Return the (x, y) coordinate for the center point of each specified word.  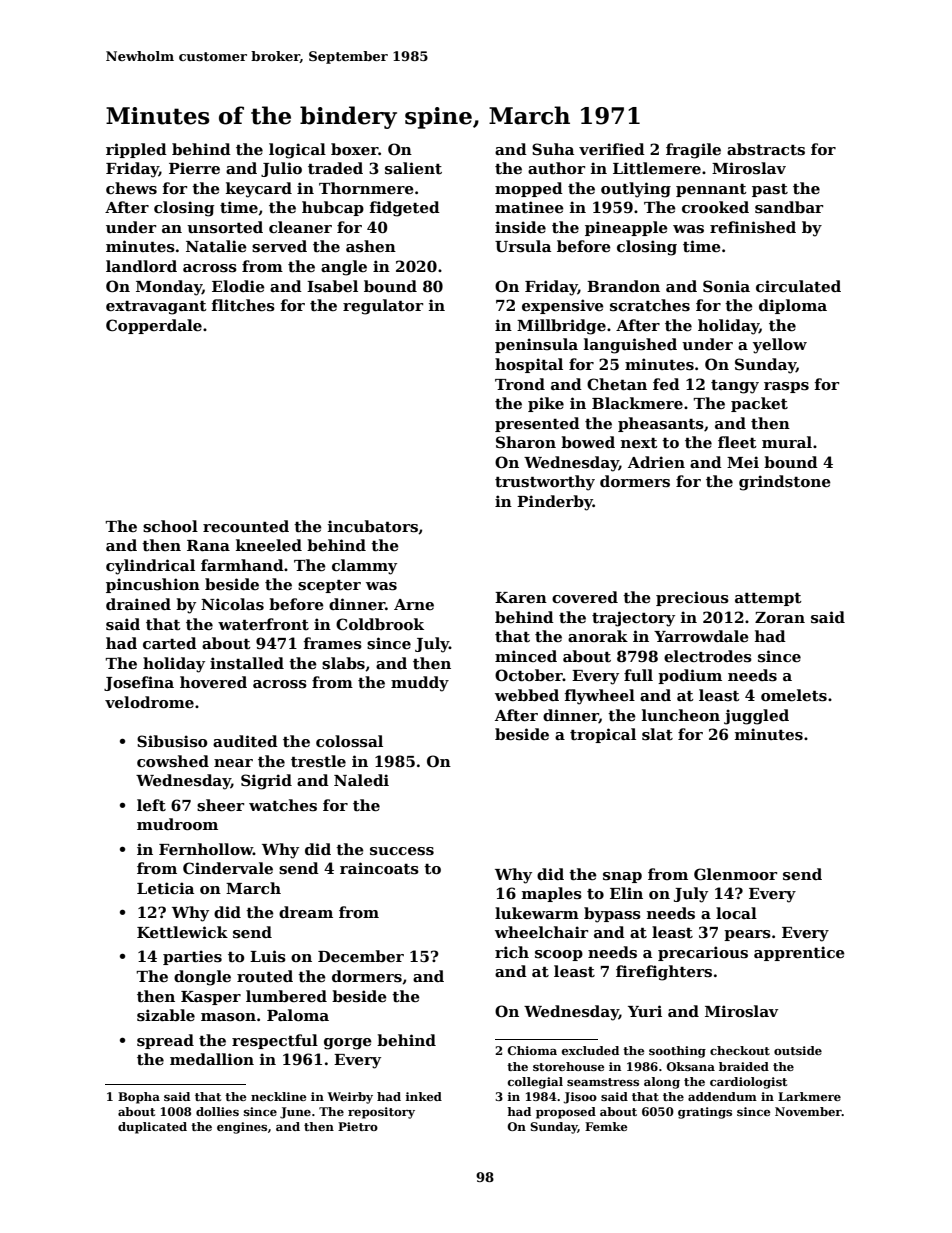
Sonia (726, 286)
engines (242, 1128)
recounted (246, 526)
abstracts (766, 149)
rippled (136, 150)
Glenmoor (735, 874)
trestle (318, 761)
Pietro (358, 1126)
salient (413, 168)
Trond (520, 384)
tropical (603, 735)
